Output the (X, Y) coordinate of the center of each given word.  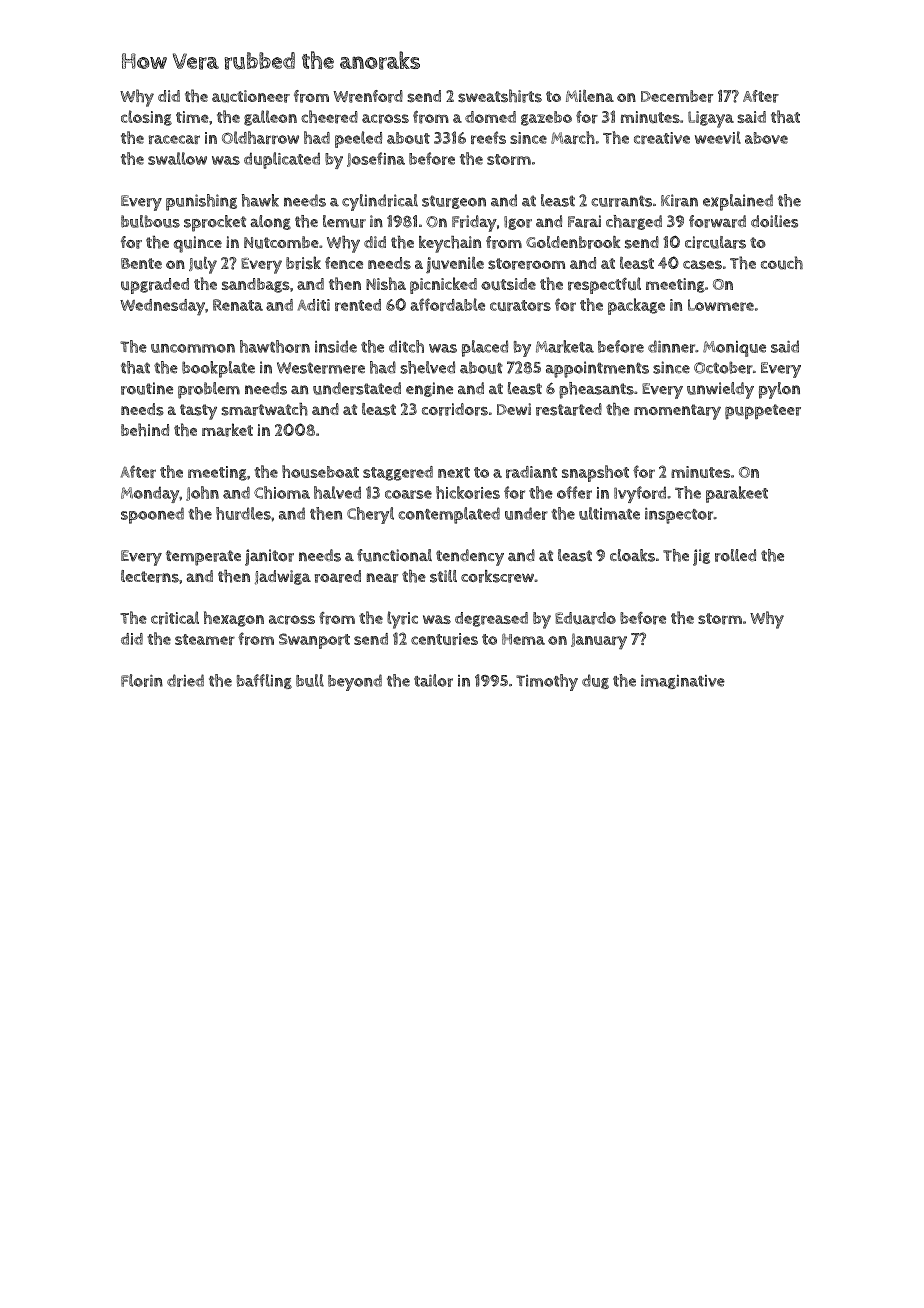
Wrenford (368, 96)
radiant (531, 472)
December (677, 96)
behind (145, 430)
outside (508, 284)
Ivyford (640, 494)
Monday (150, 494)
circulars (715, 242)
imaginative (683, 682)
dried (185, 680)
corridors (455, 409)
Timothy (547, 682)
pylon (779, 390)
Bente (141, 263)
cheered (329, 117)
